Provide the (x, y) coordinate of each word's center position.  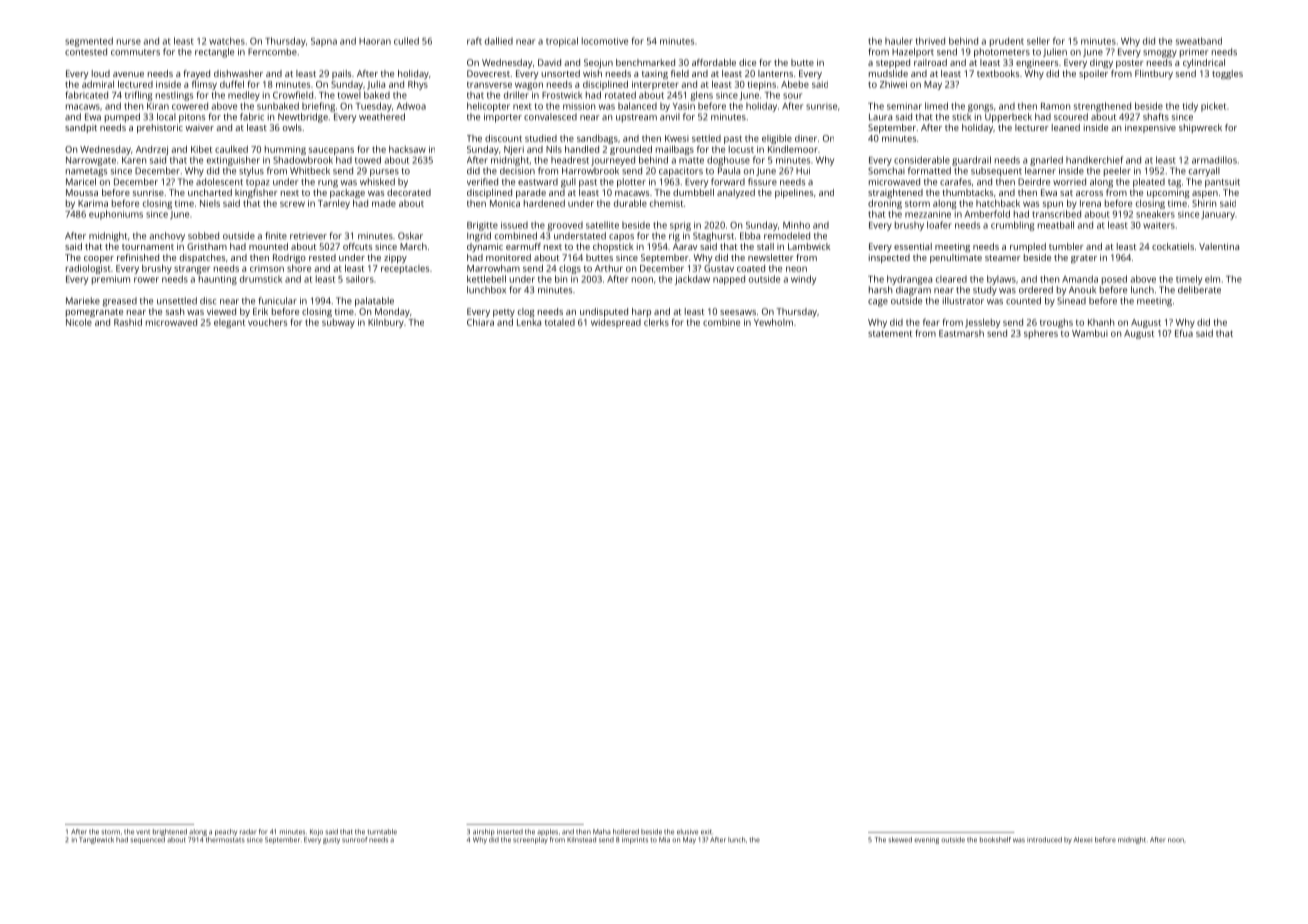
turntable (382, 832)
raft (474, 41)
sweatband (1199, 41)
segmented (89, 42)
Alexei (1083, 840)
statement (890, 334)
